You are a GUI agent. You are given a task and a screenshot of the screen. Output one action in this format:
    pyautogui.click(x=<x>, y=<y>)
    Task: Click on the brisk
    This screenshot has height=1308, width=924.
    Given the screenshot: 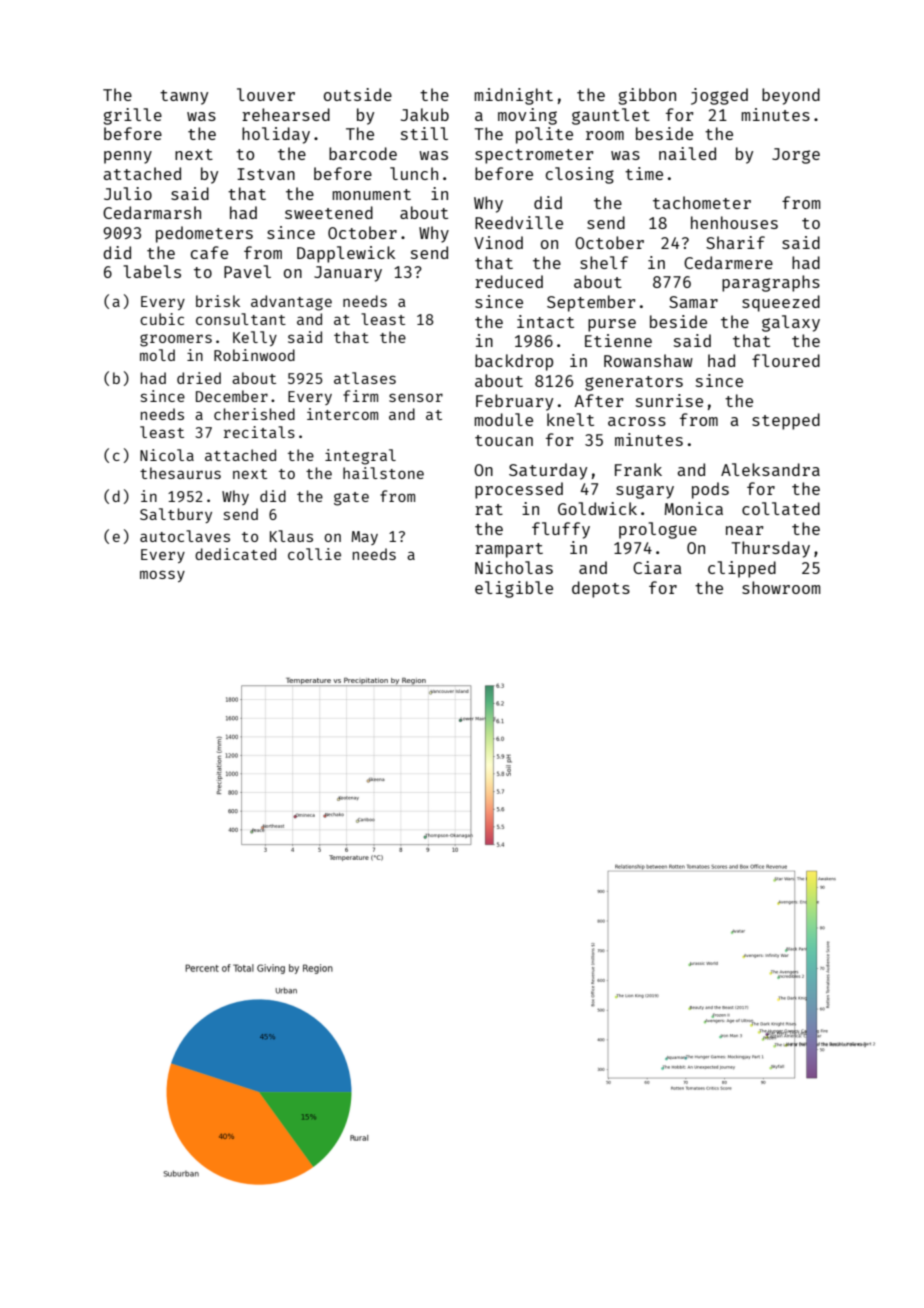 What is the action you would take?
    pyautogui.click(x=218, y=301)
